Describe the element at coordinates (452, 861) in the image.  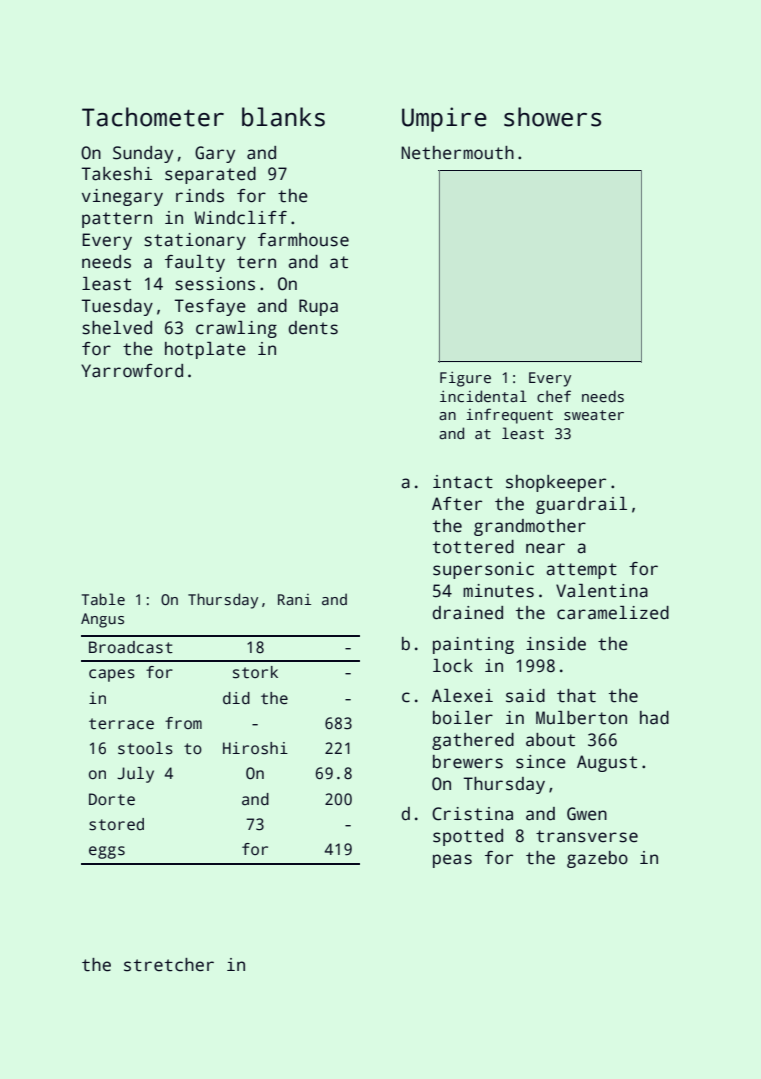
I see `peas` at that location.
